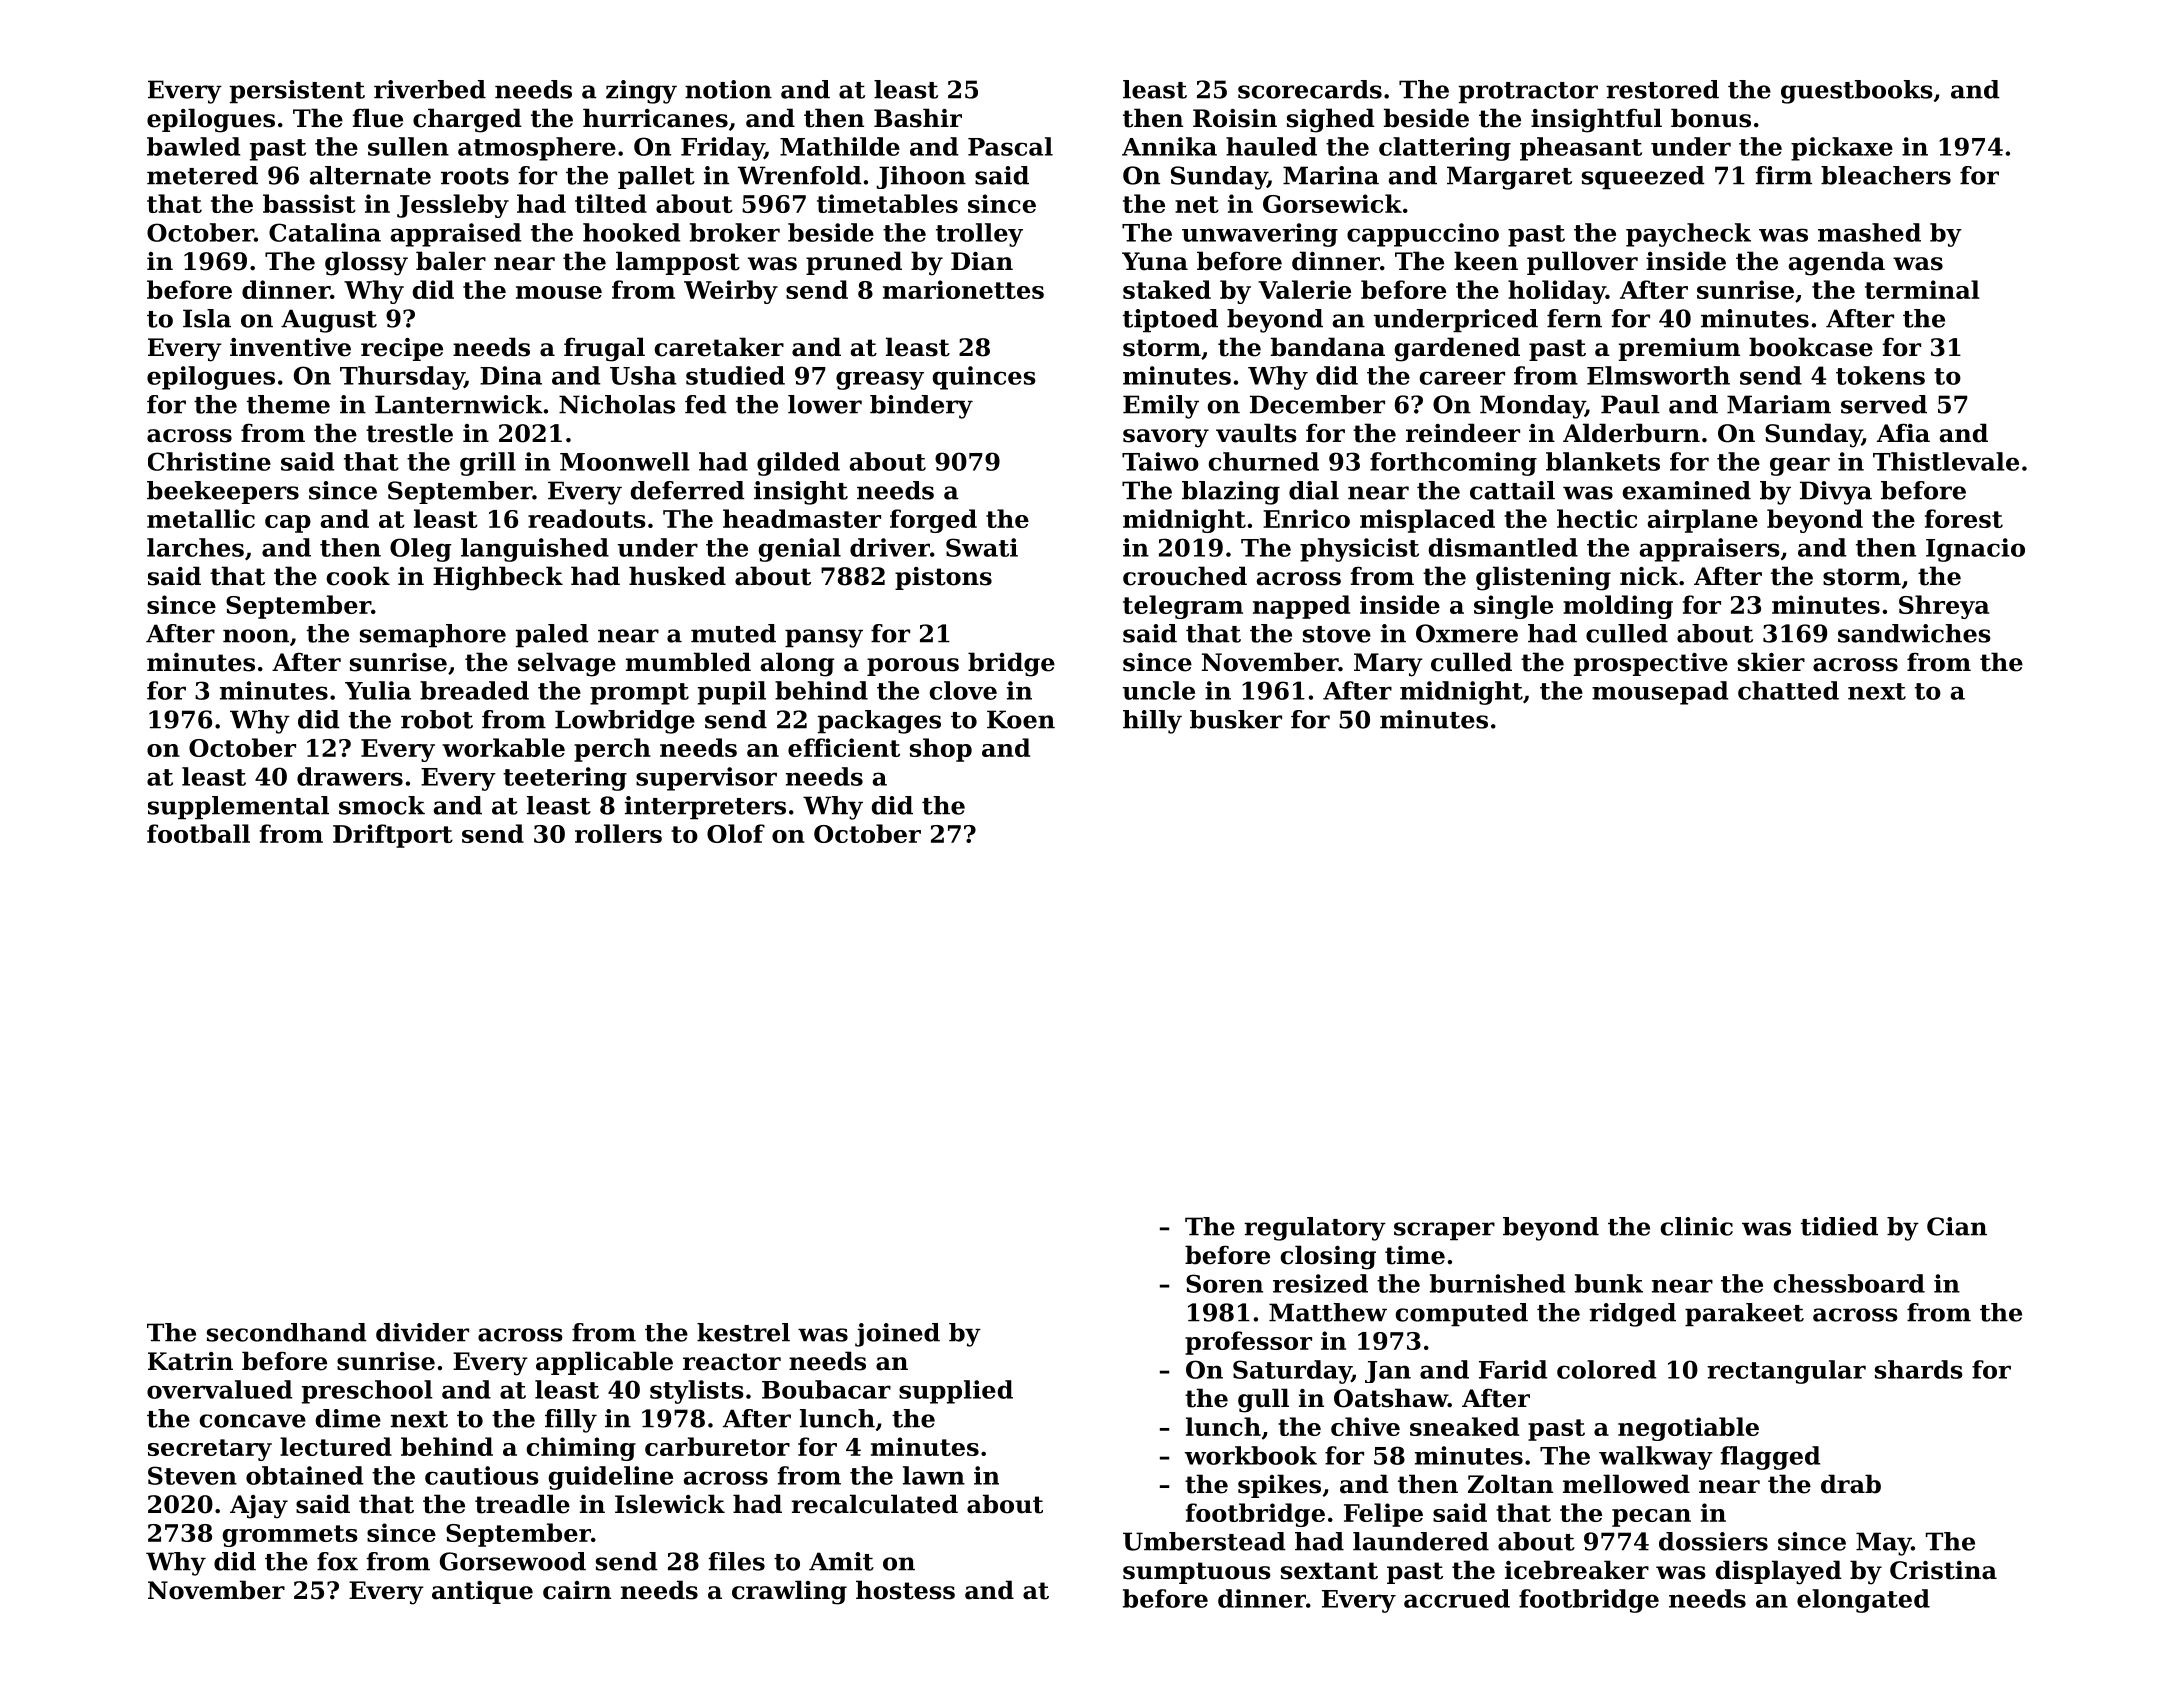  What do you see at coordinates (190, 1361) in the document?
I see `Katrin` at bounding box center [190, 1361].
